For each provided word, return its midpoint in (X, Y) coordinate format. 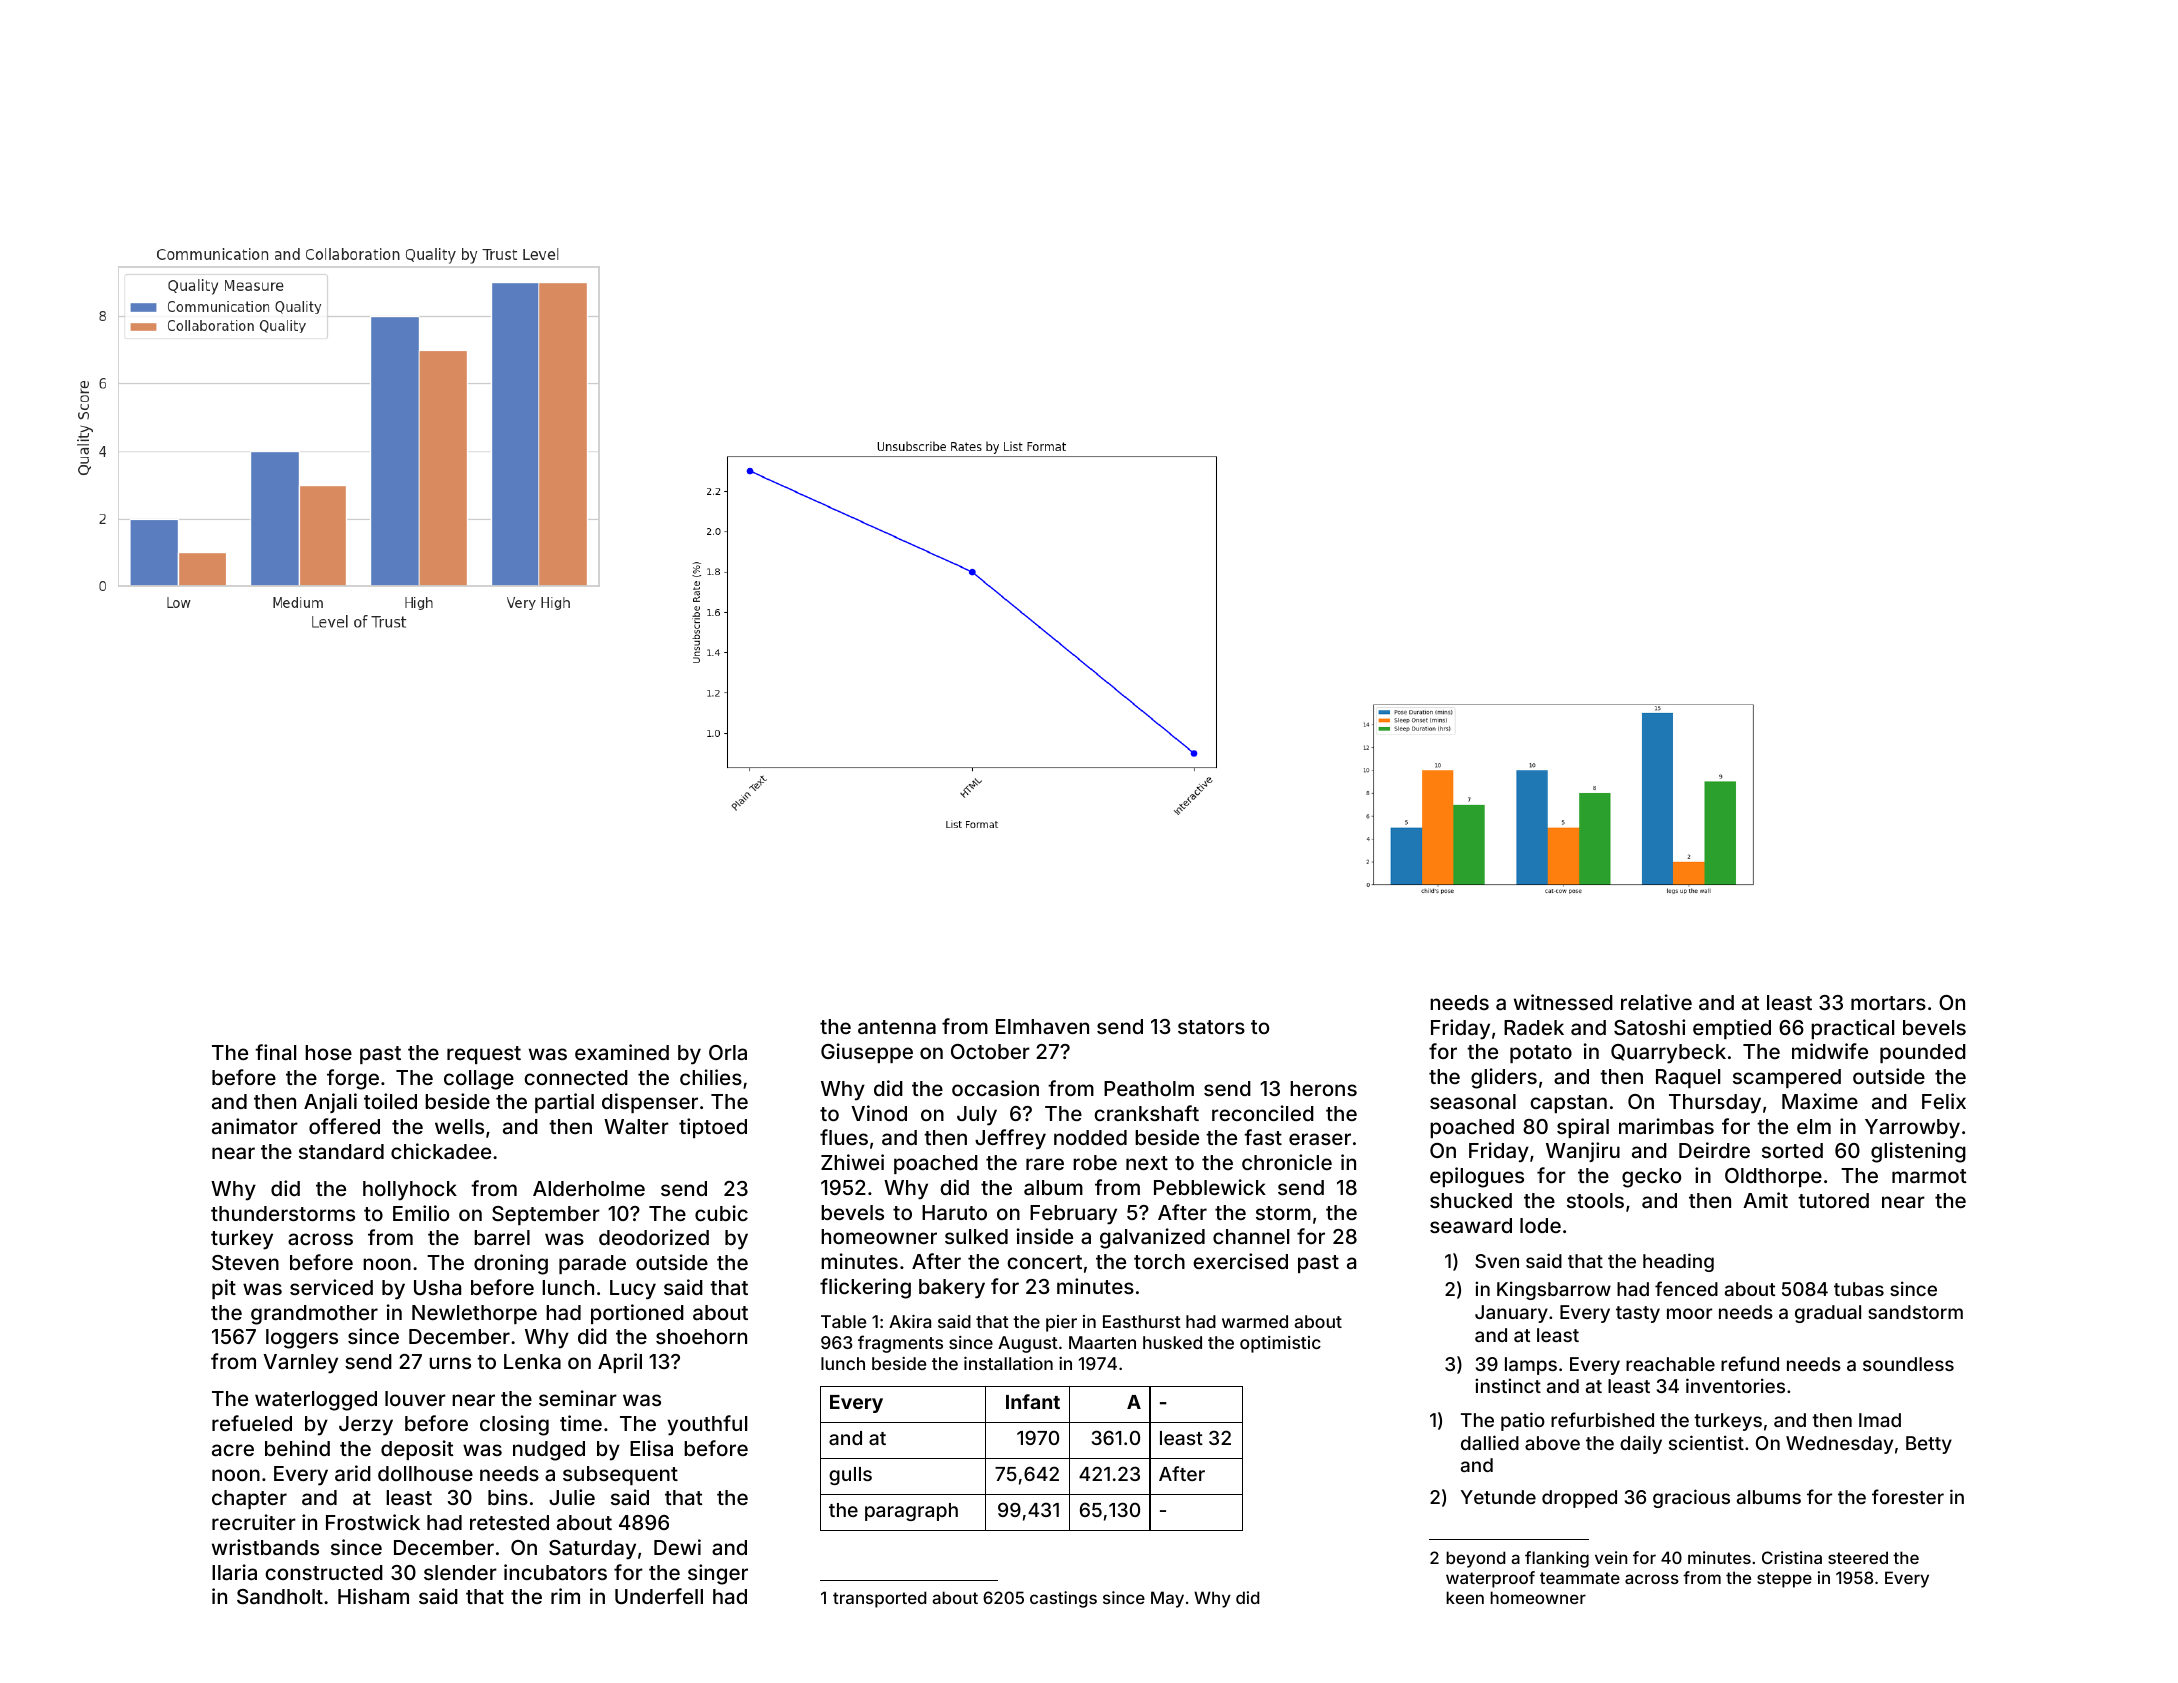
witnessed (1563, 1002)
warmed (1255, 1321)
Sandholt (280, 1596)
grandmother (314, 1315)
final (275, 1052)
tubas (1859, 1289)
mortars (1888, 1003)
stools (1595, 1200)
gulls (850, 1476)
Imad (1880, 1420)
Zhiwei (852, 1162)
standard (341, 1151)
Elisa (651, 1448)
